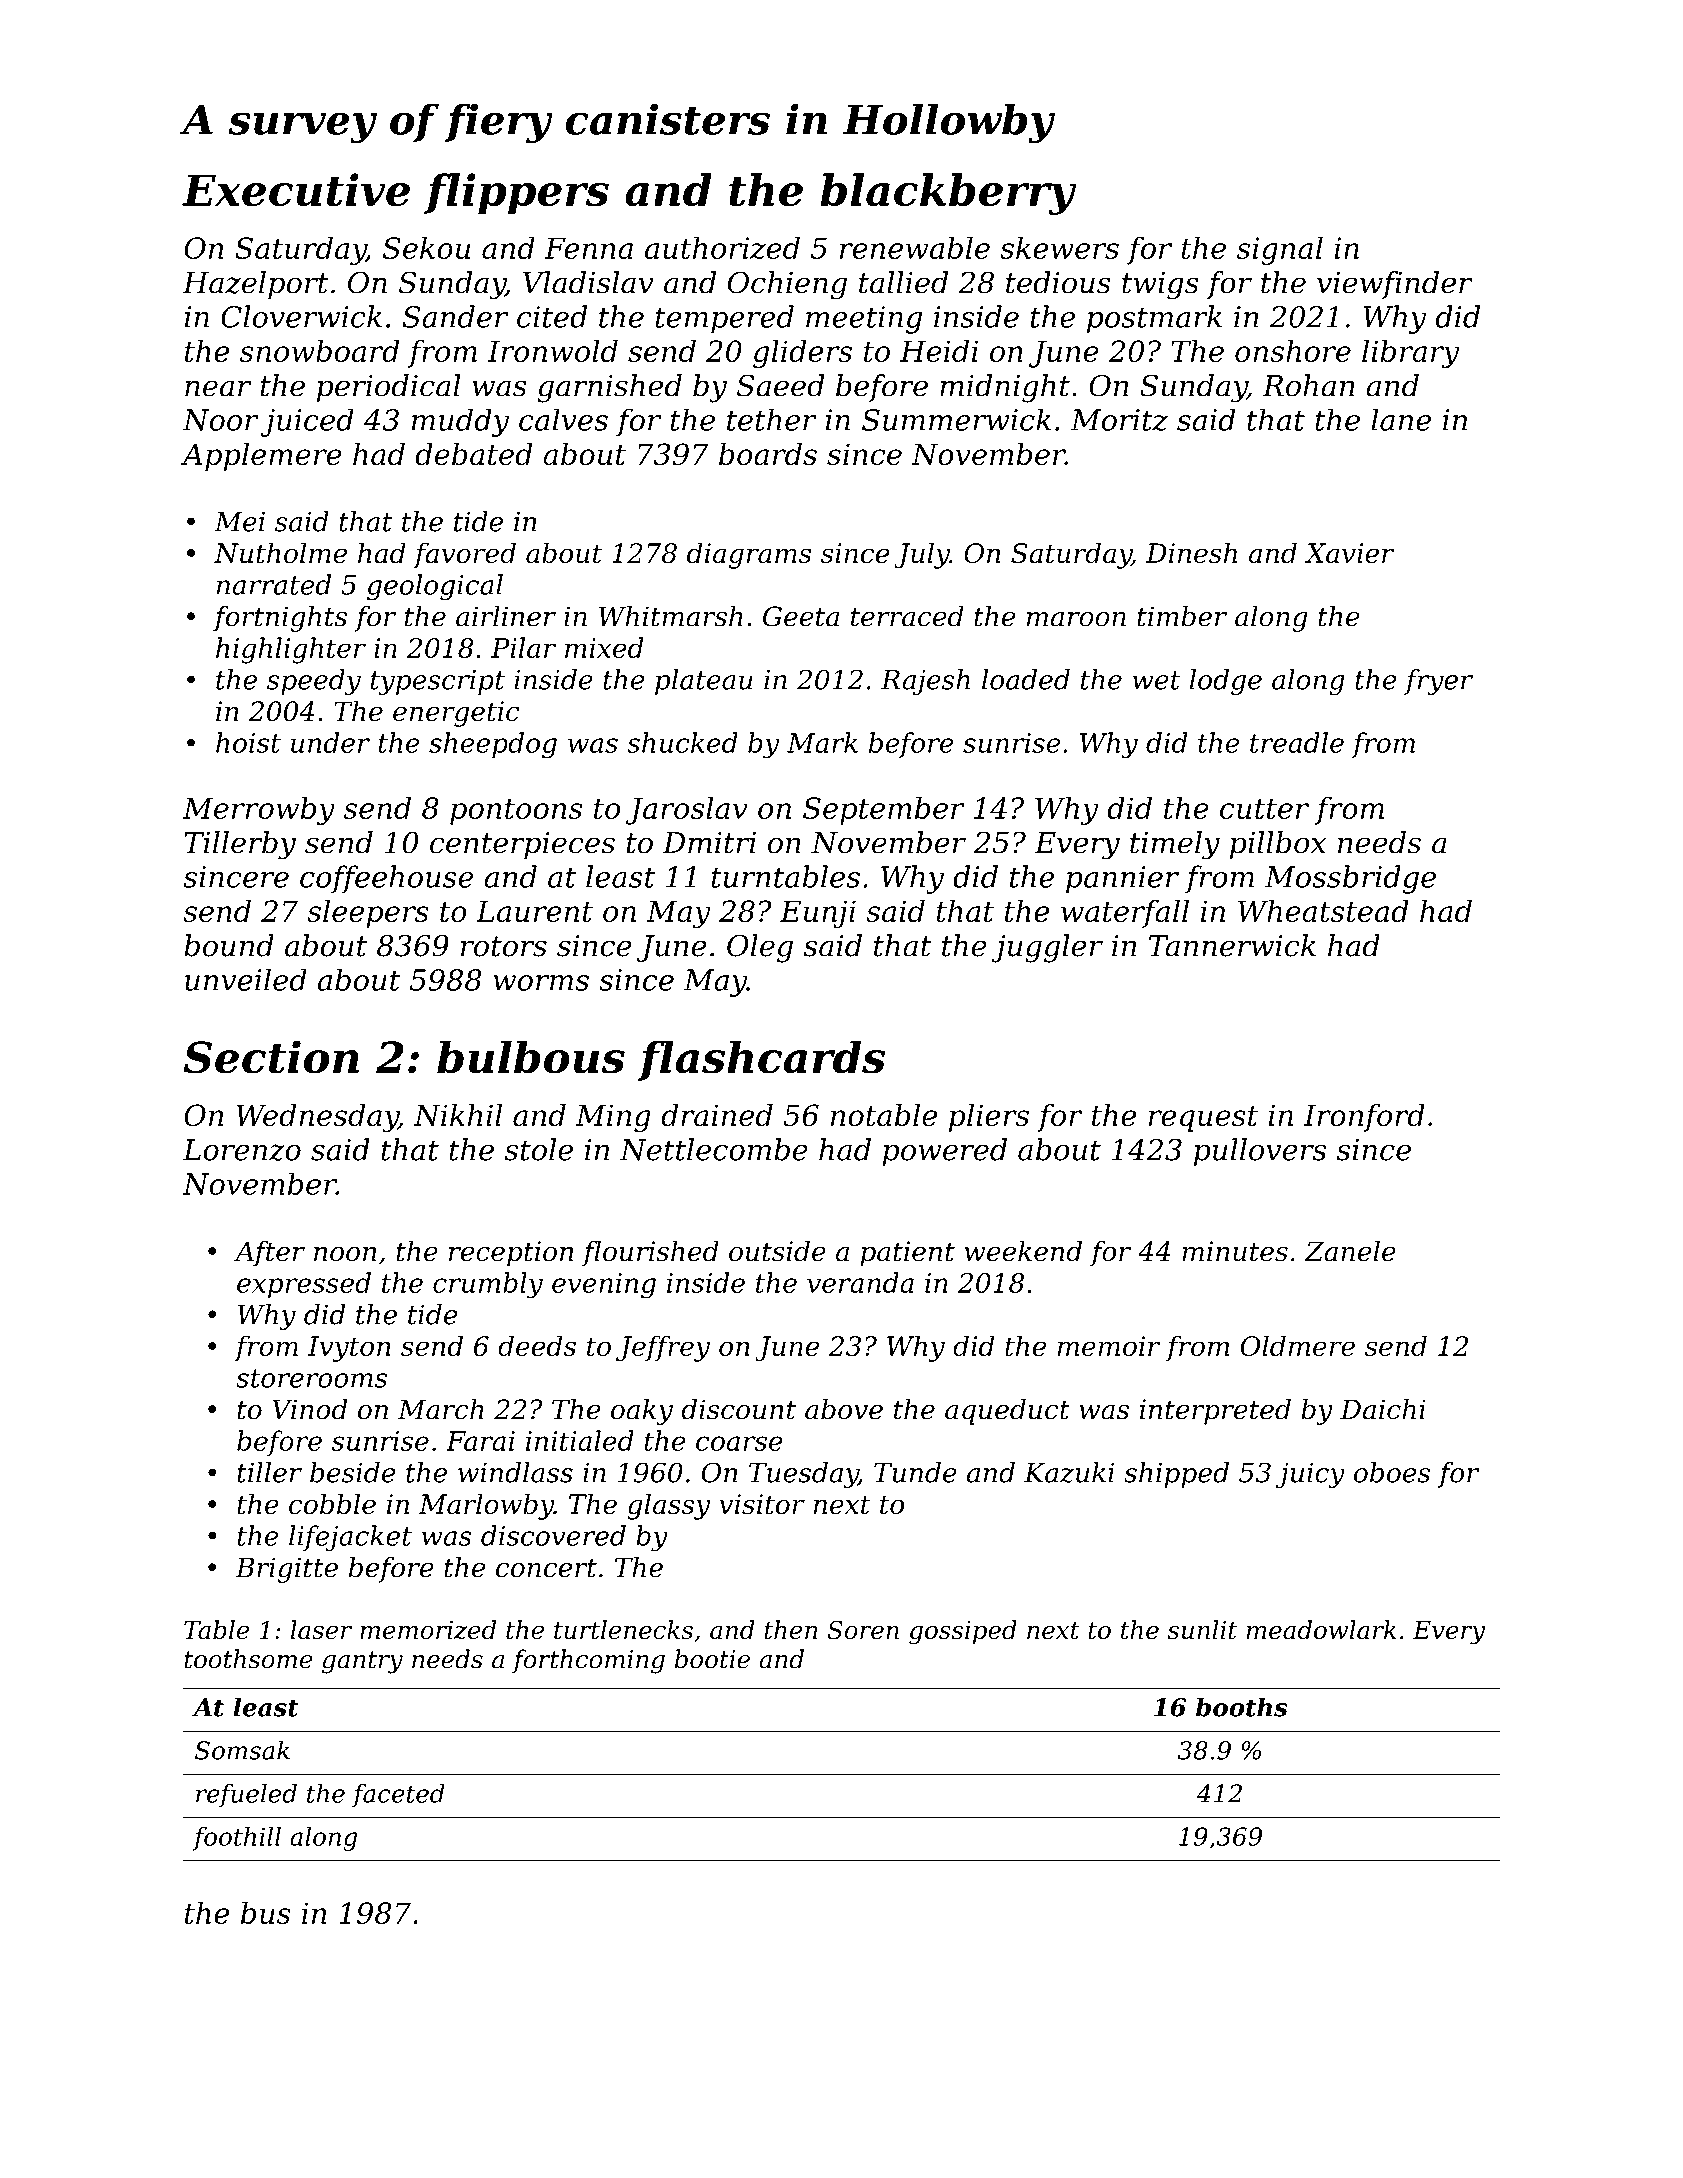 This page has width=1683, height=2178. Describe the element at coordinates (1242, 1707) in the page. I see `booths` at that location.
